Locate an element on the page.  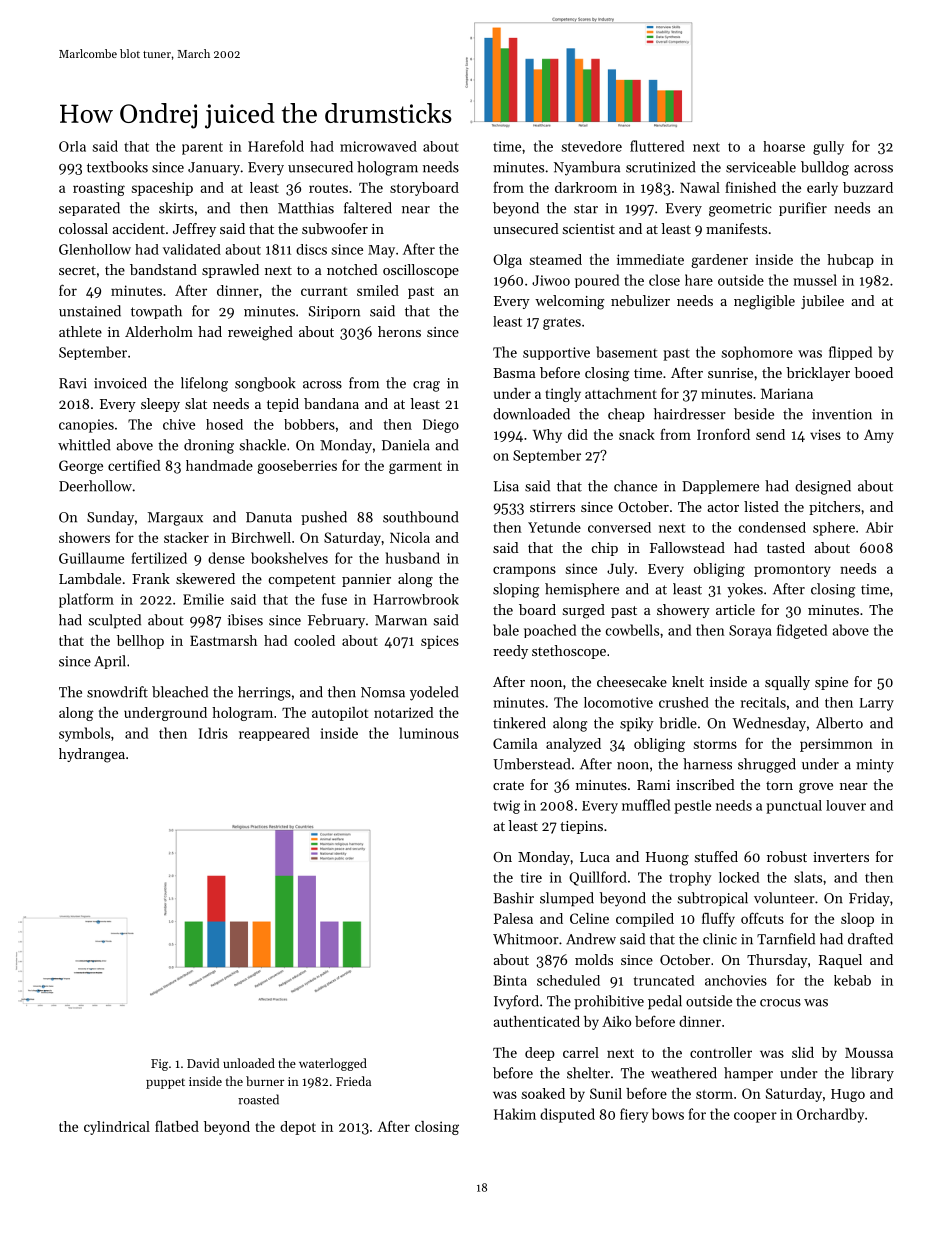
poached is located at coordinates (550, 631).
